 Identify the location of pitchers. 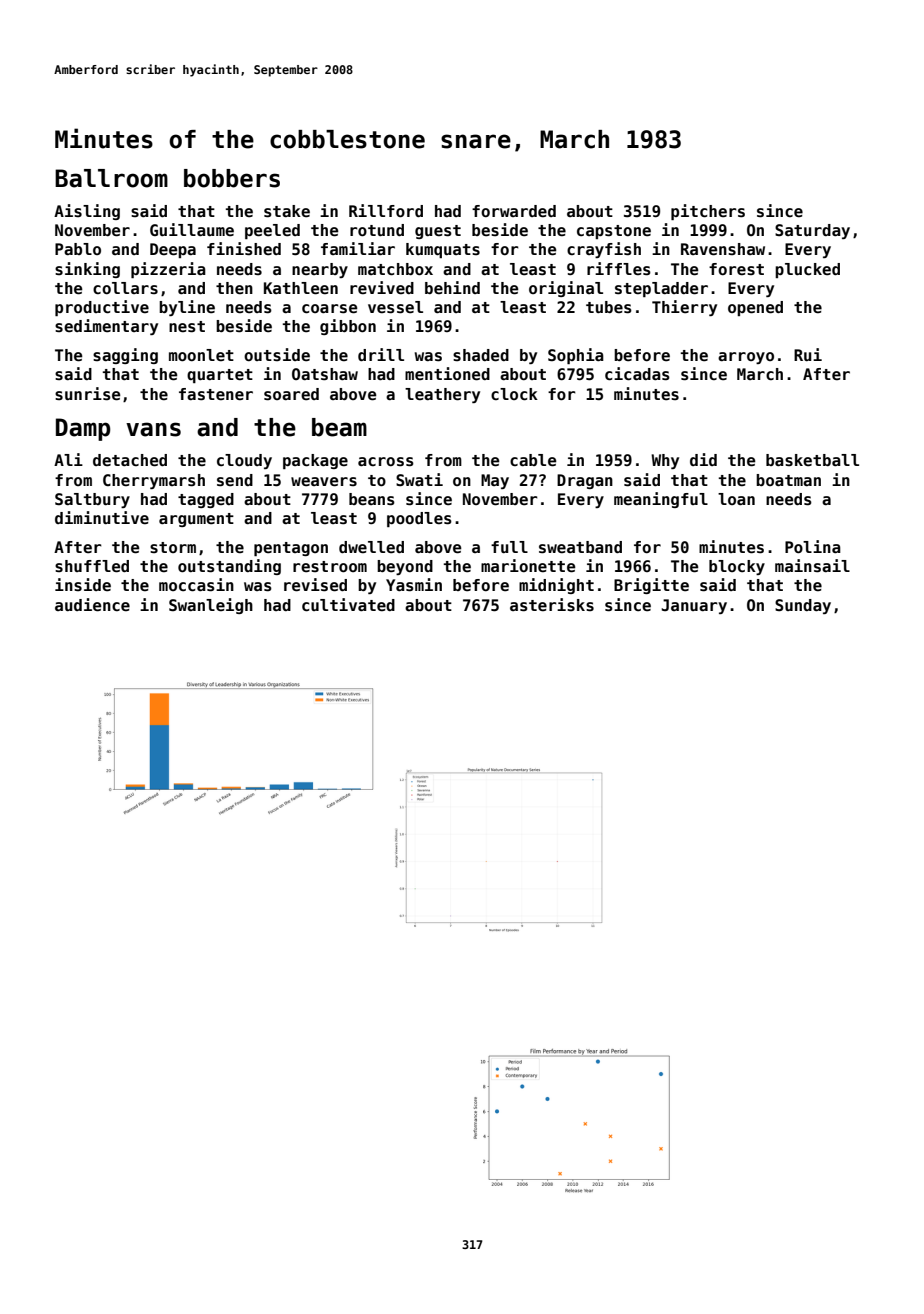
(708, 212).
